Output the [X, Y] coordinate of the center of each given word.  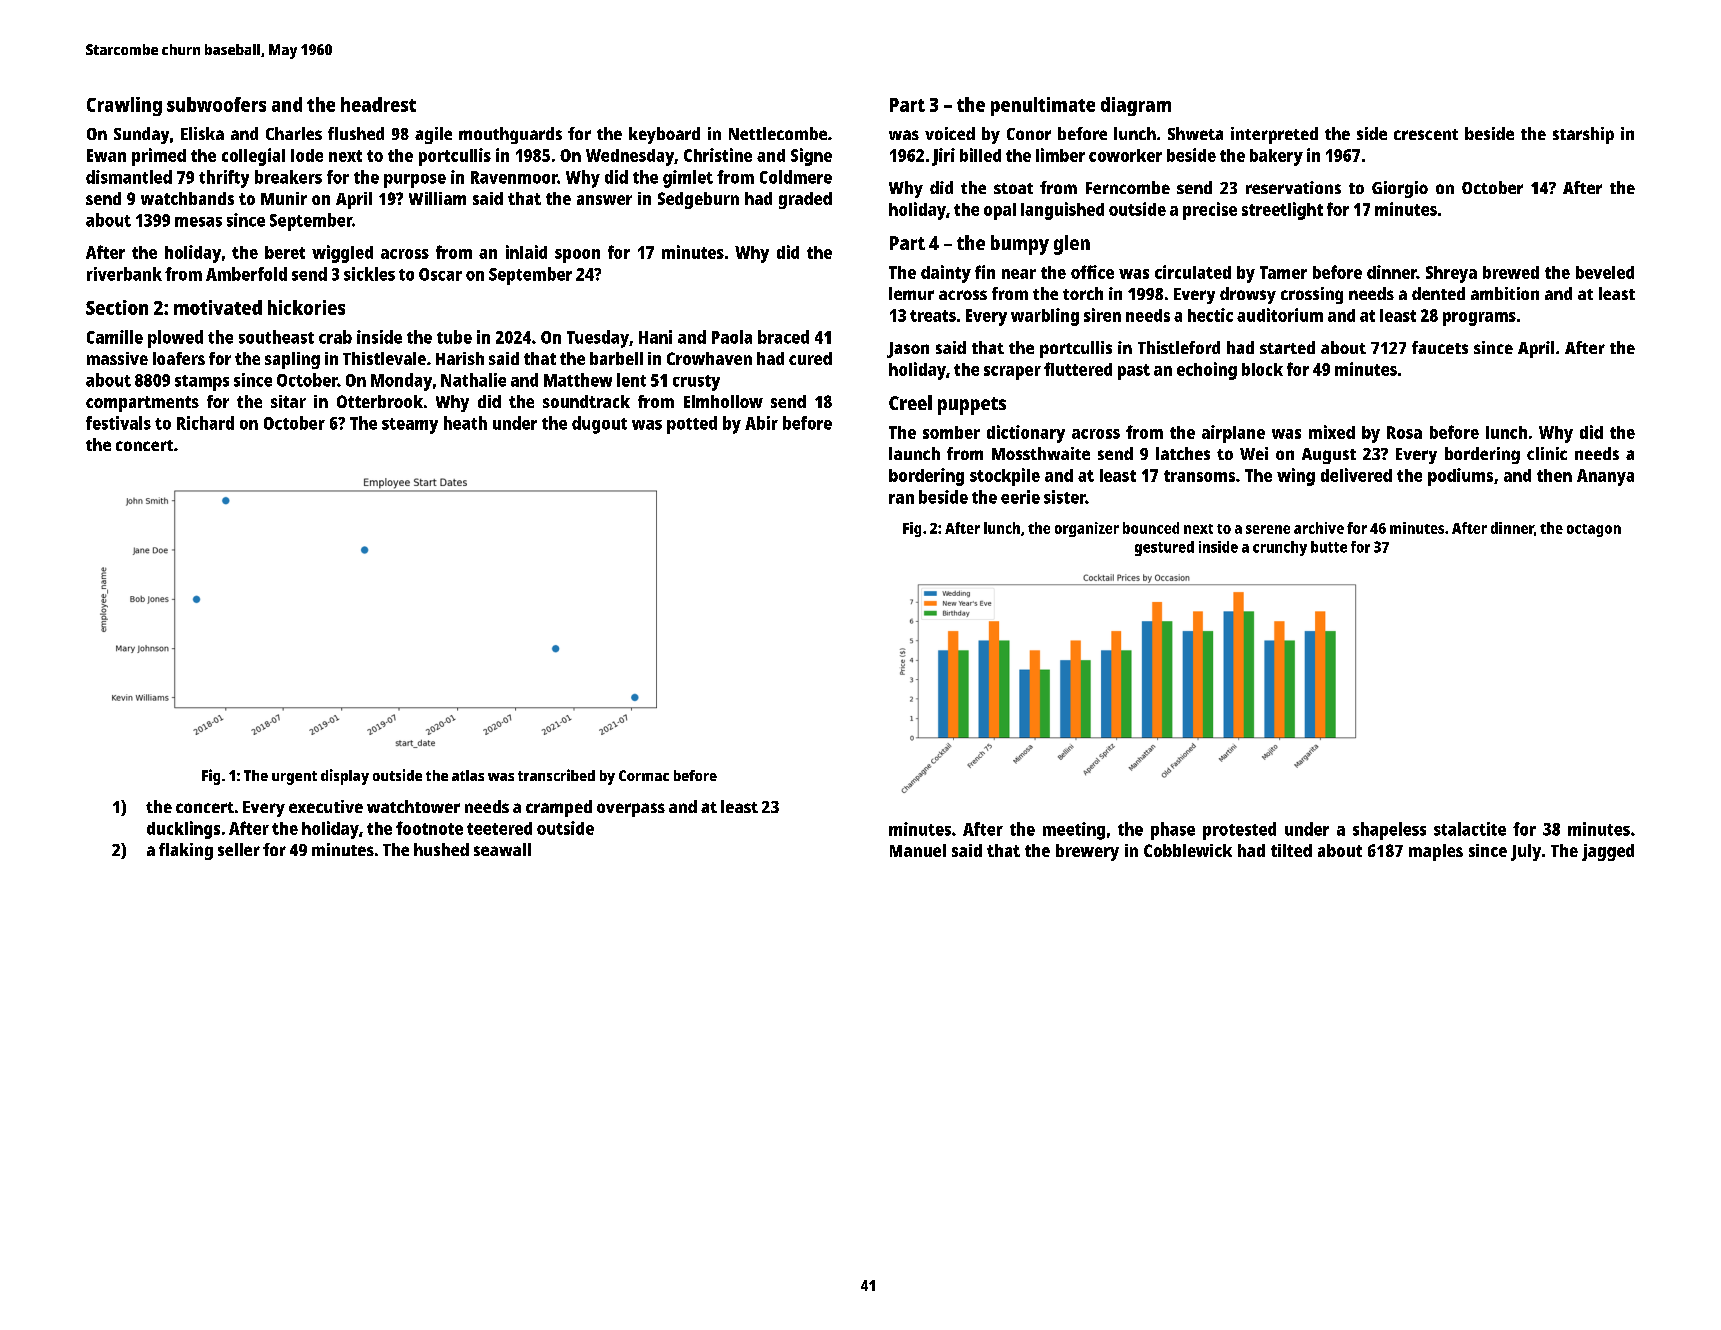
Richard [205, 423]
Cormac [644, 775]
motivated [218, 307]
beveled [1605, 272]
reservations [1293, 187]
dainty [946, 274]
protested [1239, 831]
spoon [577, 256]
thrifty [224, 179]
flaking [186, 851]
